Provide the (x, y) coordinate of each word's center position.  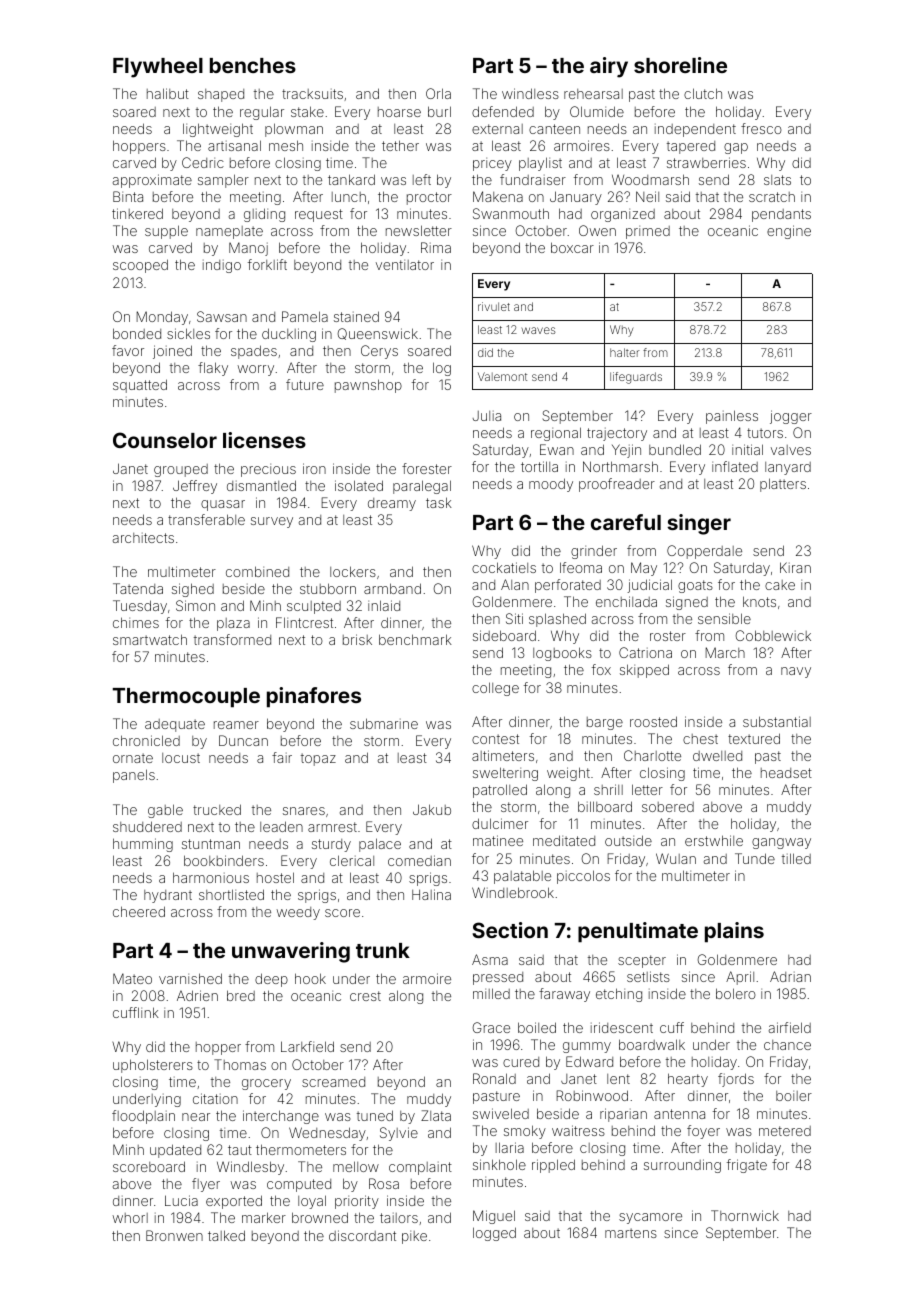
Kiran (795, 567)
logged (494, 1234)
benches (253, 65)
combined (257, 571)
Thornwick (745, 1215)
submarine (384, 723)
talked (226, 1235)
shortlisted (231, 894)
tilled (796, 858)
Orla (438, 93)
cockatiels (504, 567)
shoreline (680, 65)
